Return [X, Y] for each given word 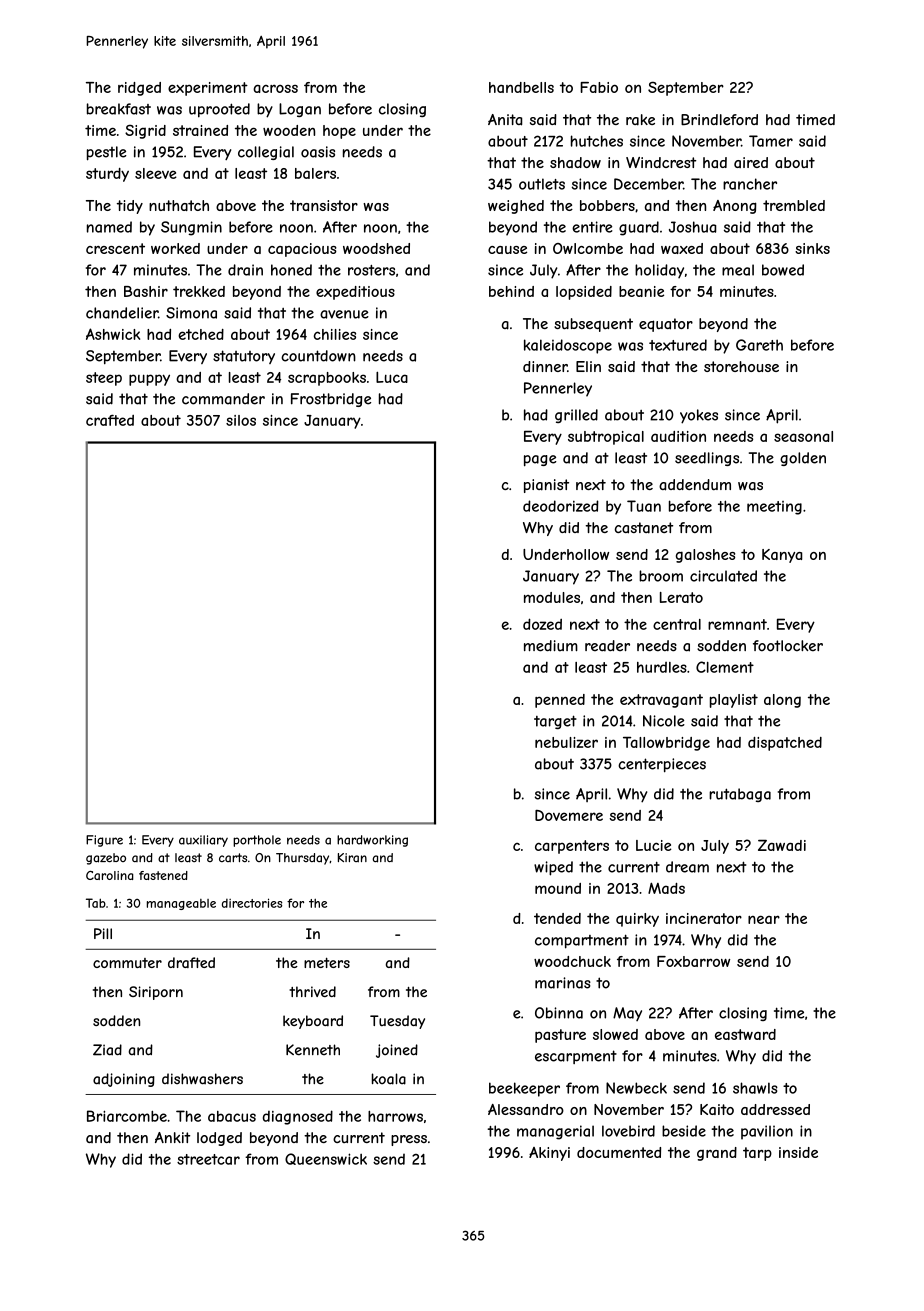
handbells [521, 87]
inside [798, 1152]
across [275, 88]
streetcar [208, 1159]
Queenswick [326, 1159]
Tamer [771, 141]
